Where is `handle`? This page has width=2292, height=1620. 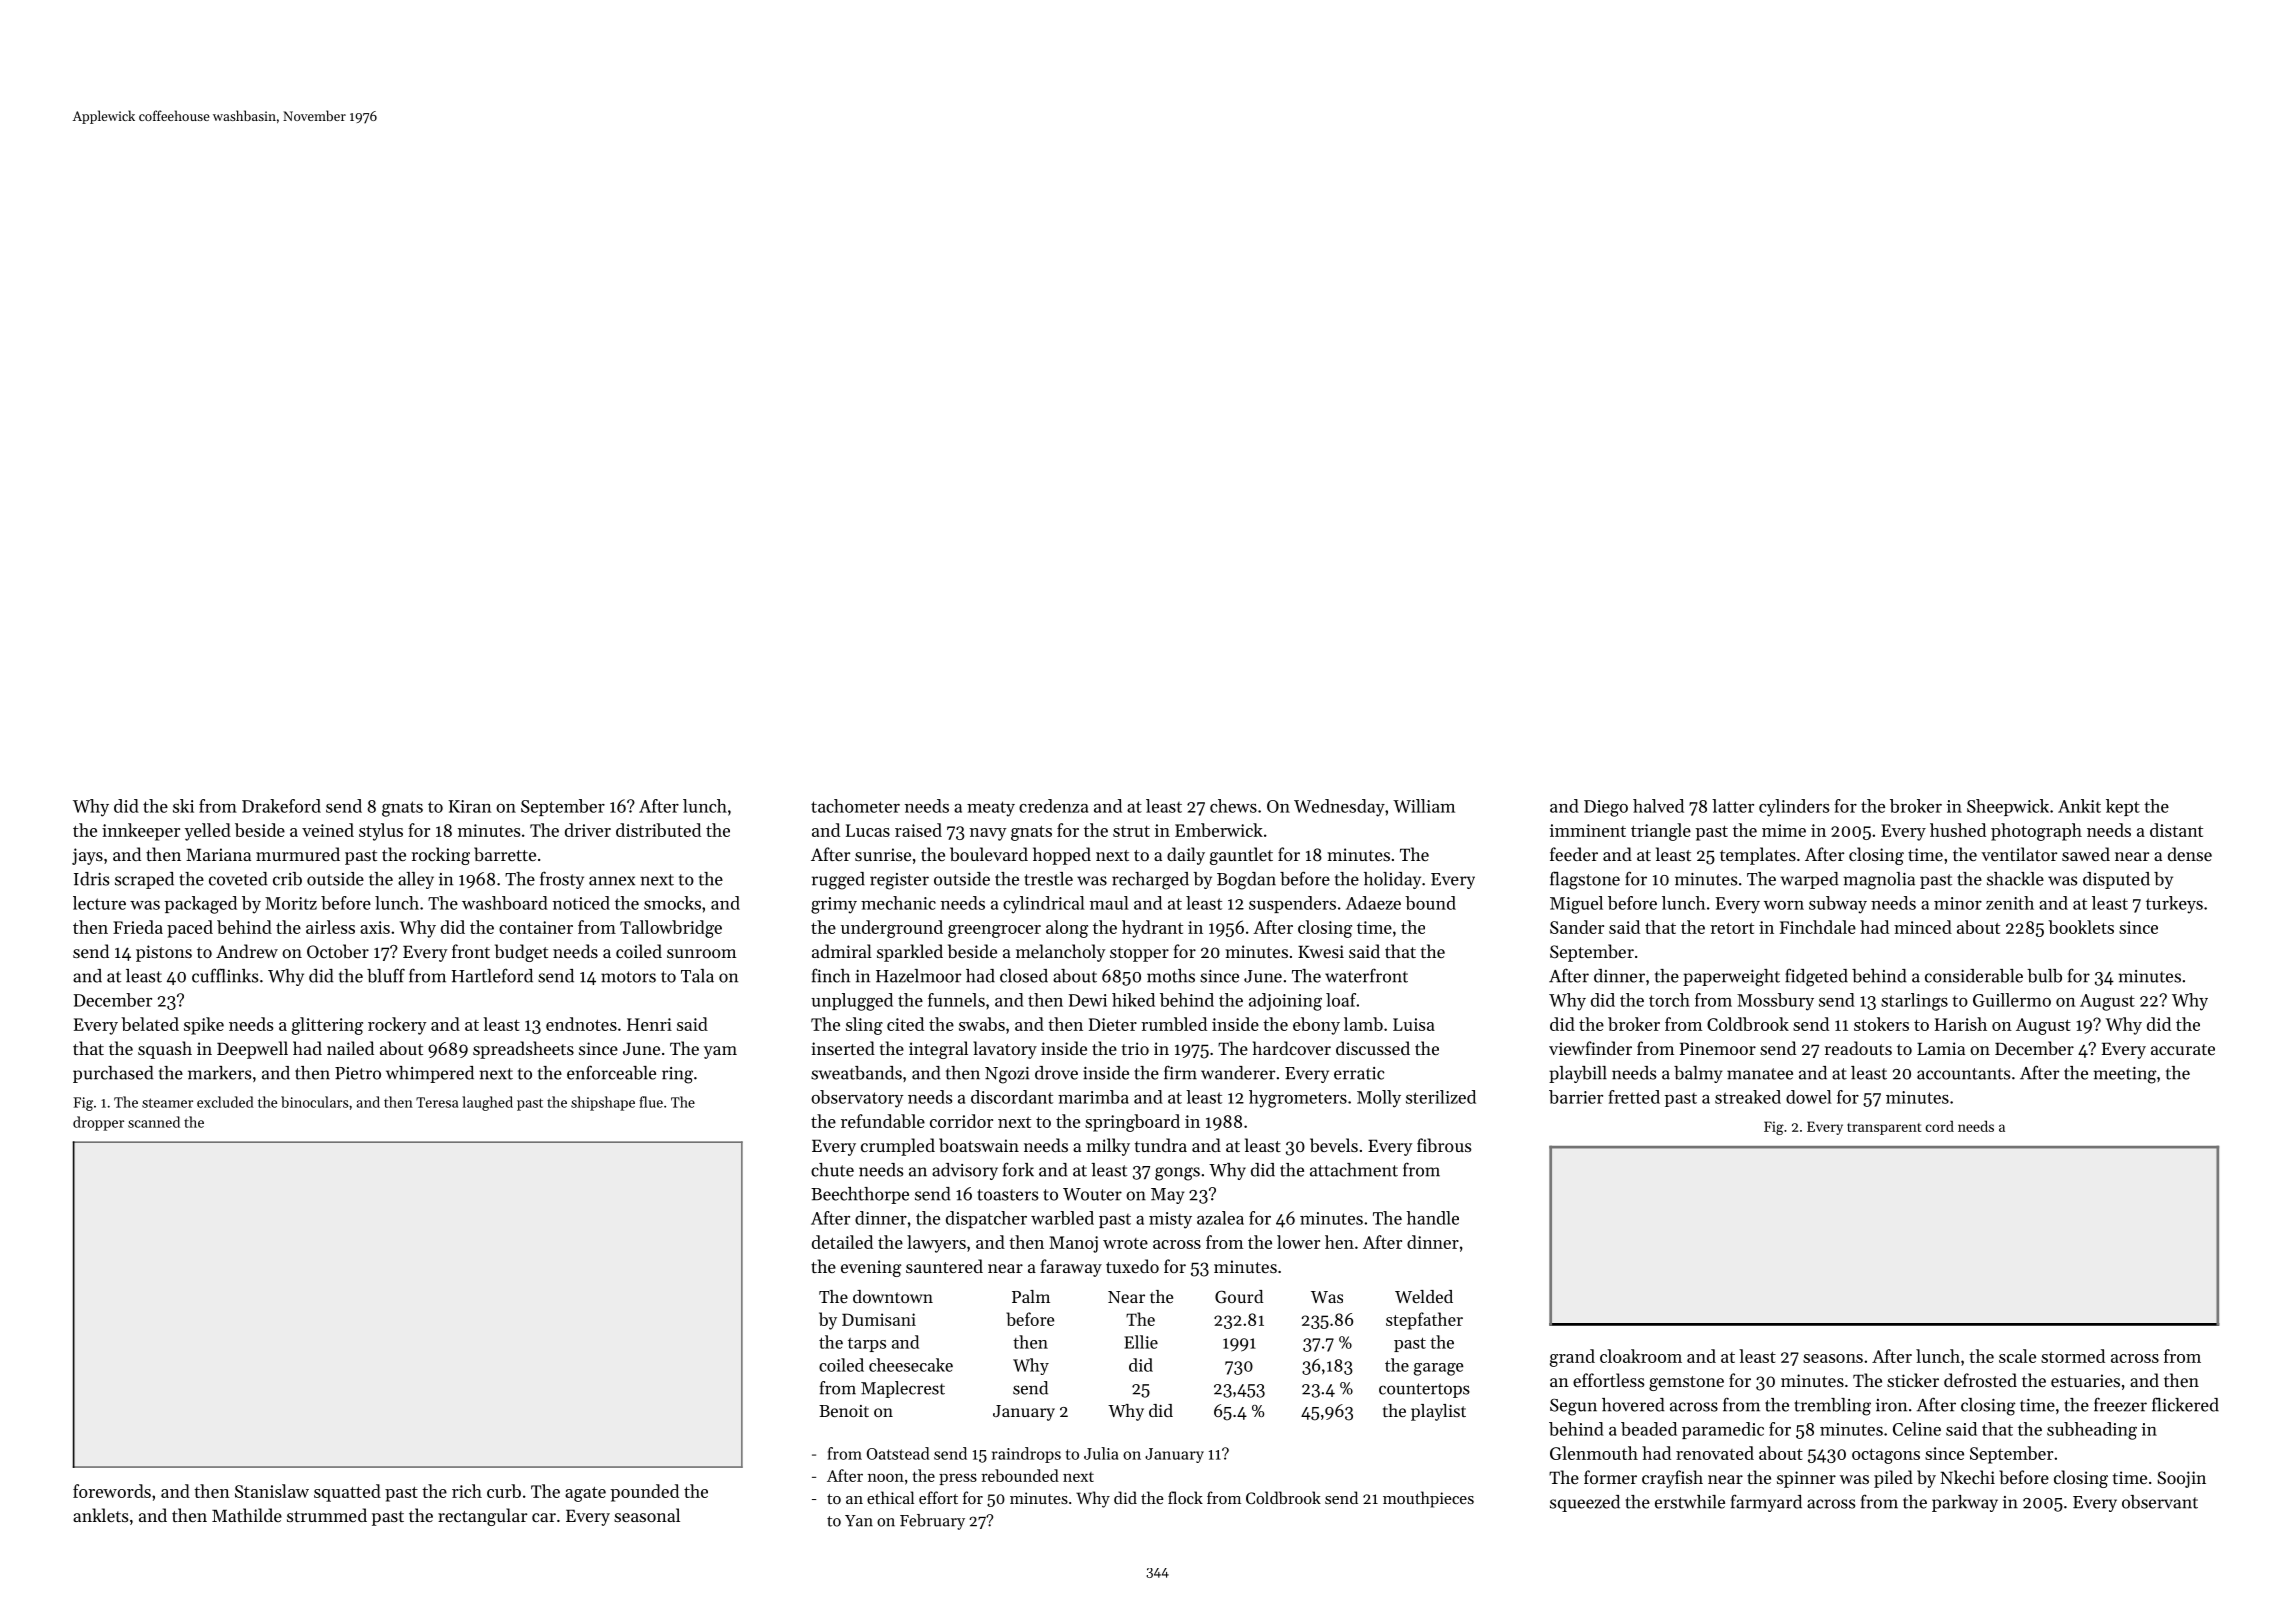 handle is located at coordinates (1433, 1218).
